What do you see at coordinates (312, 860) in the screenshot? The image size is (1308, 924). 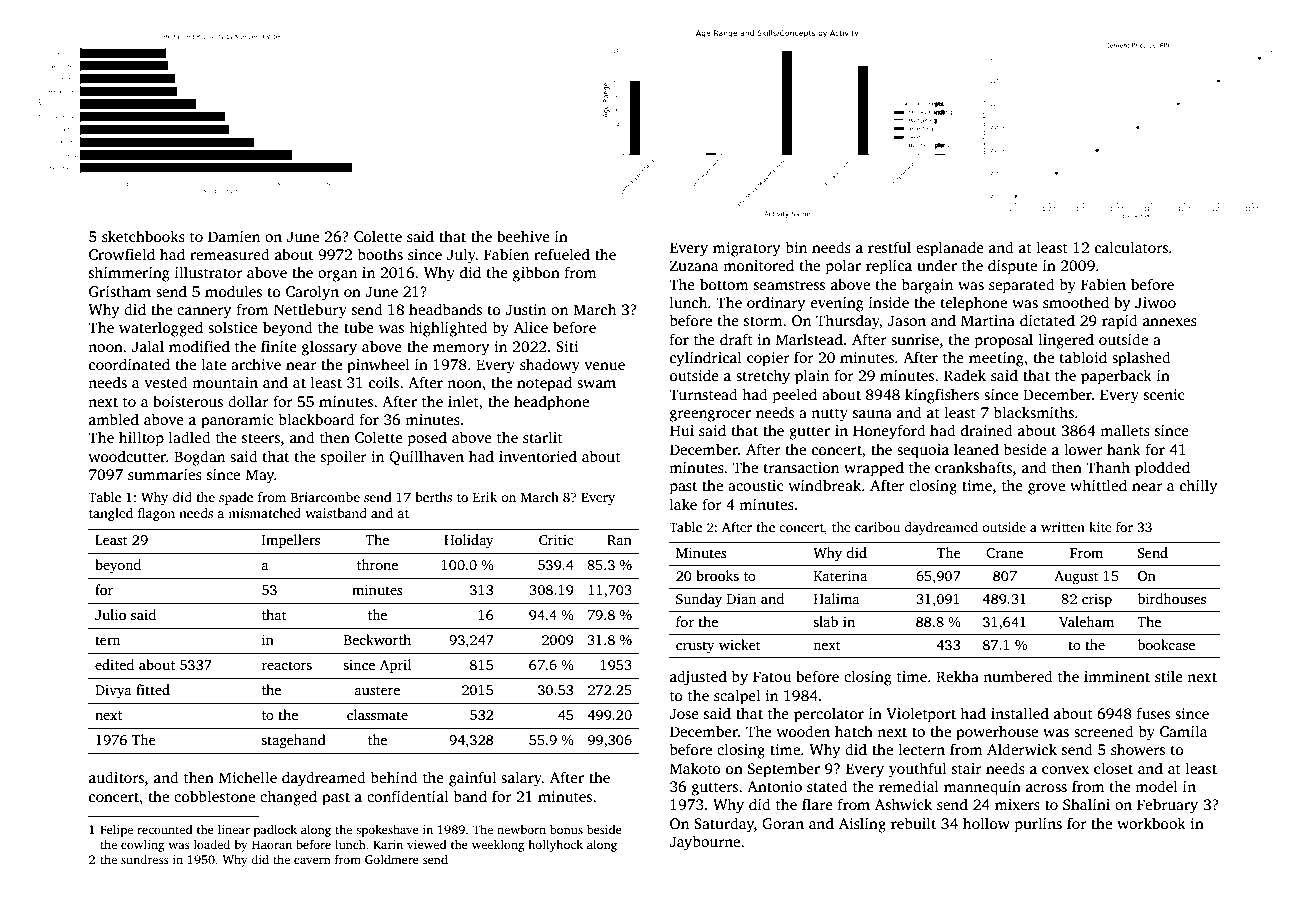 I see `cavern` at bounding box center [312, 860].
